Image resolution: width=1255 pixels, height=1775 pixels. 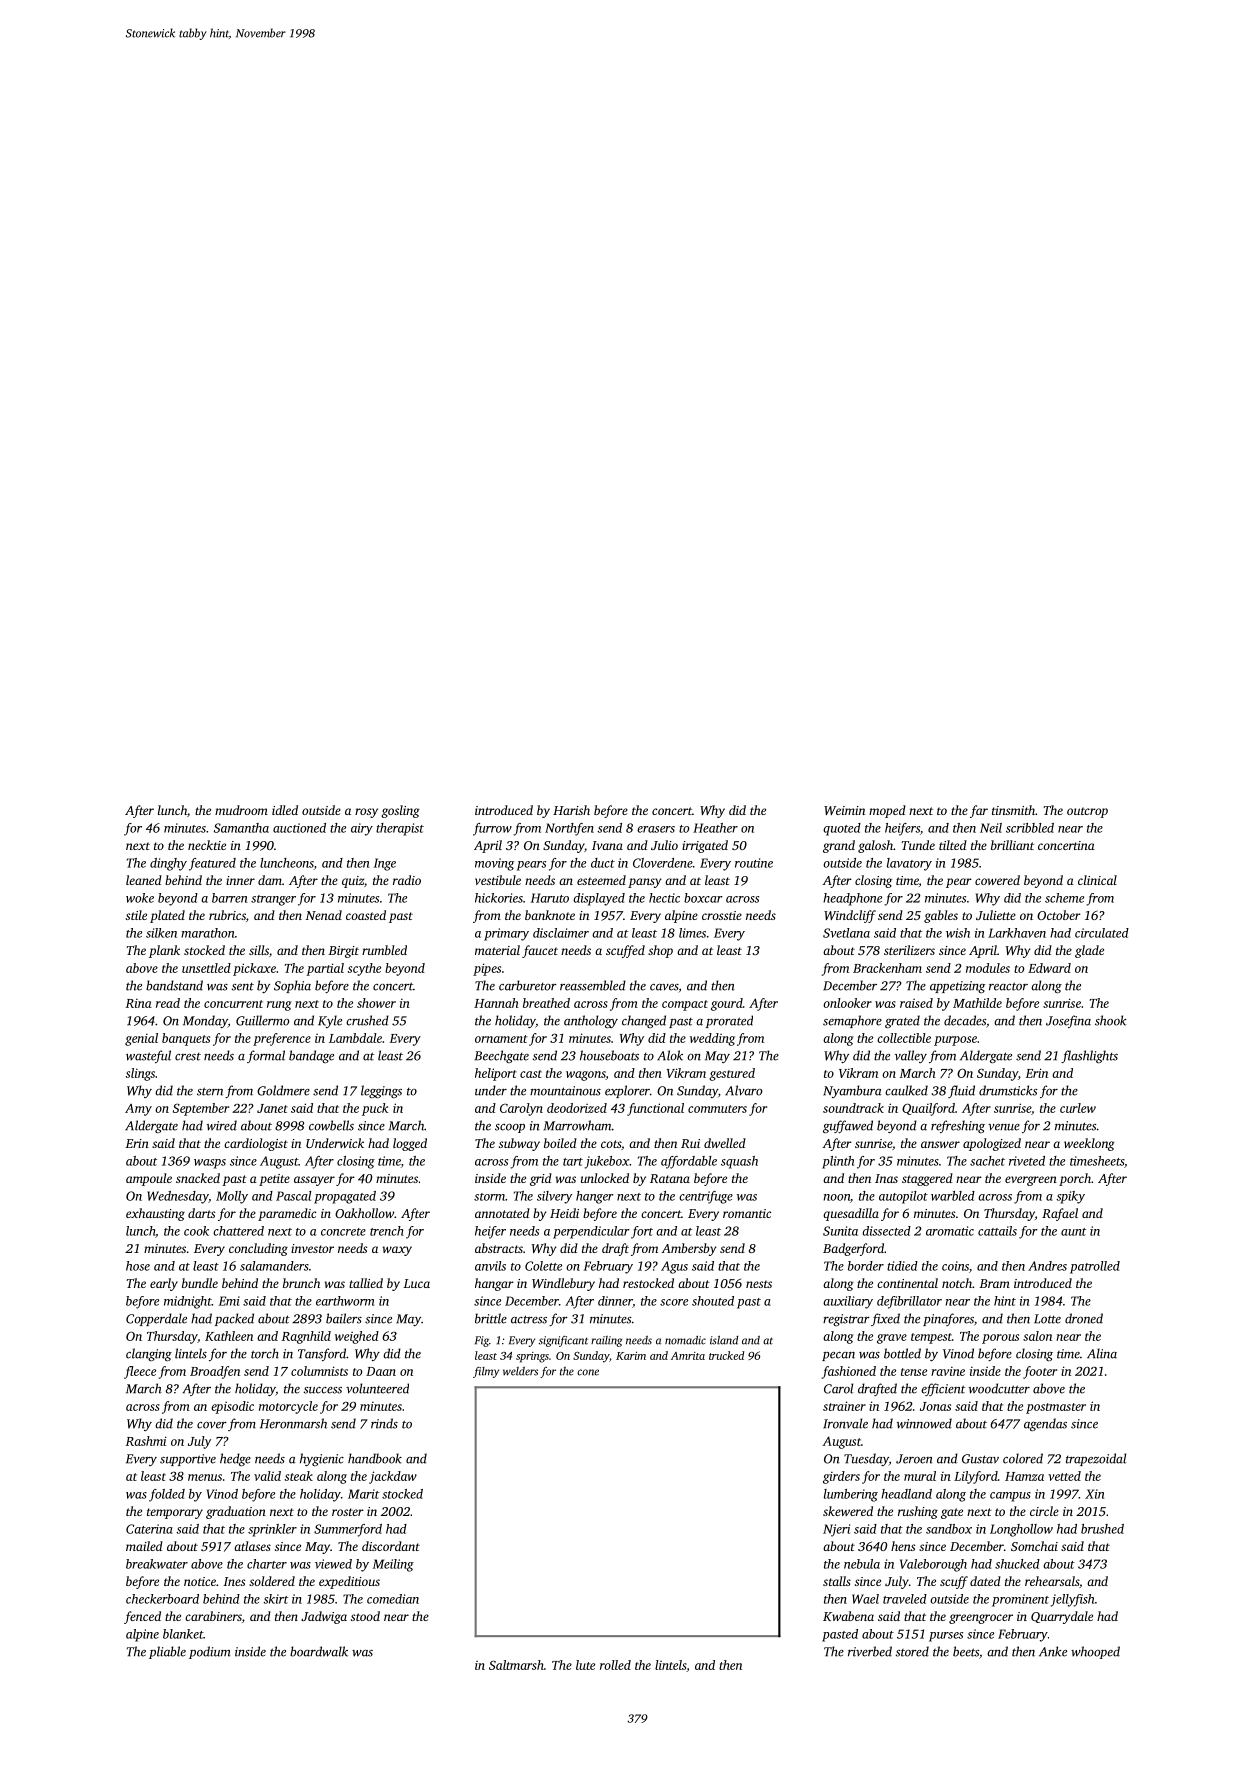 What do you see at coordinates (916, 1003) in the image?
I see `raised` at bounding box center [916, 1003].
